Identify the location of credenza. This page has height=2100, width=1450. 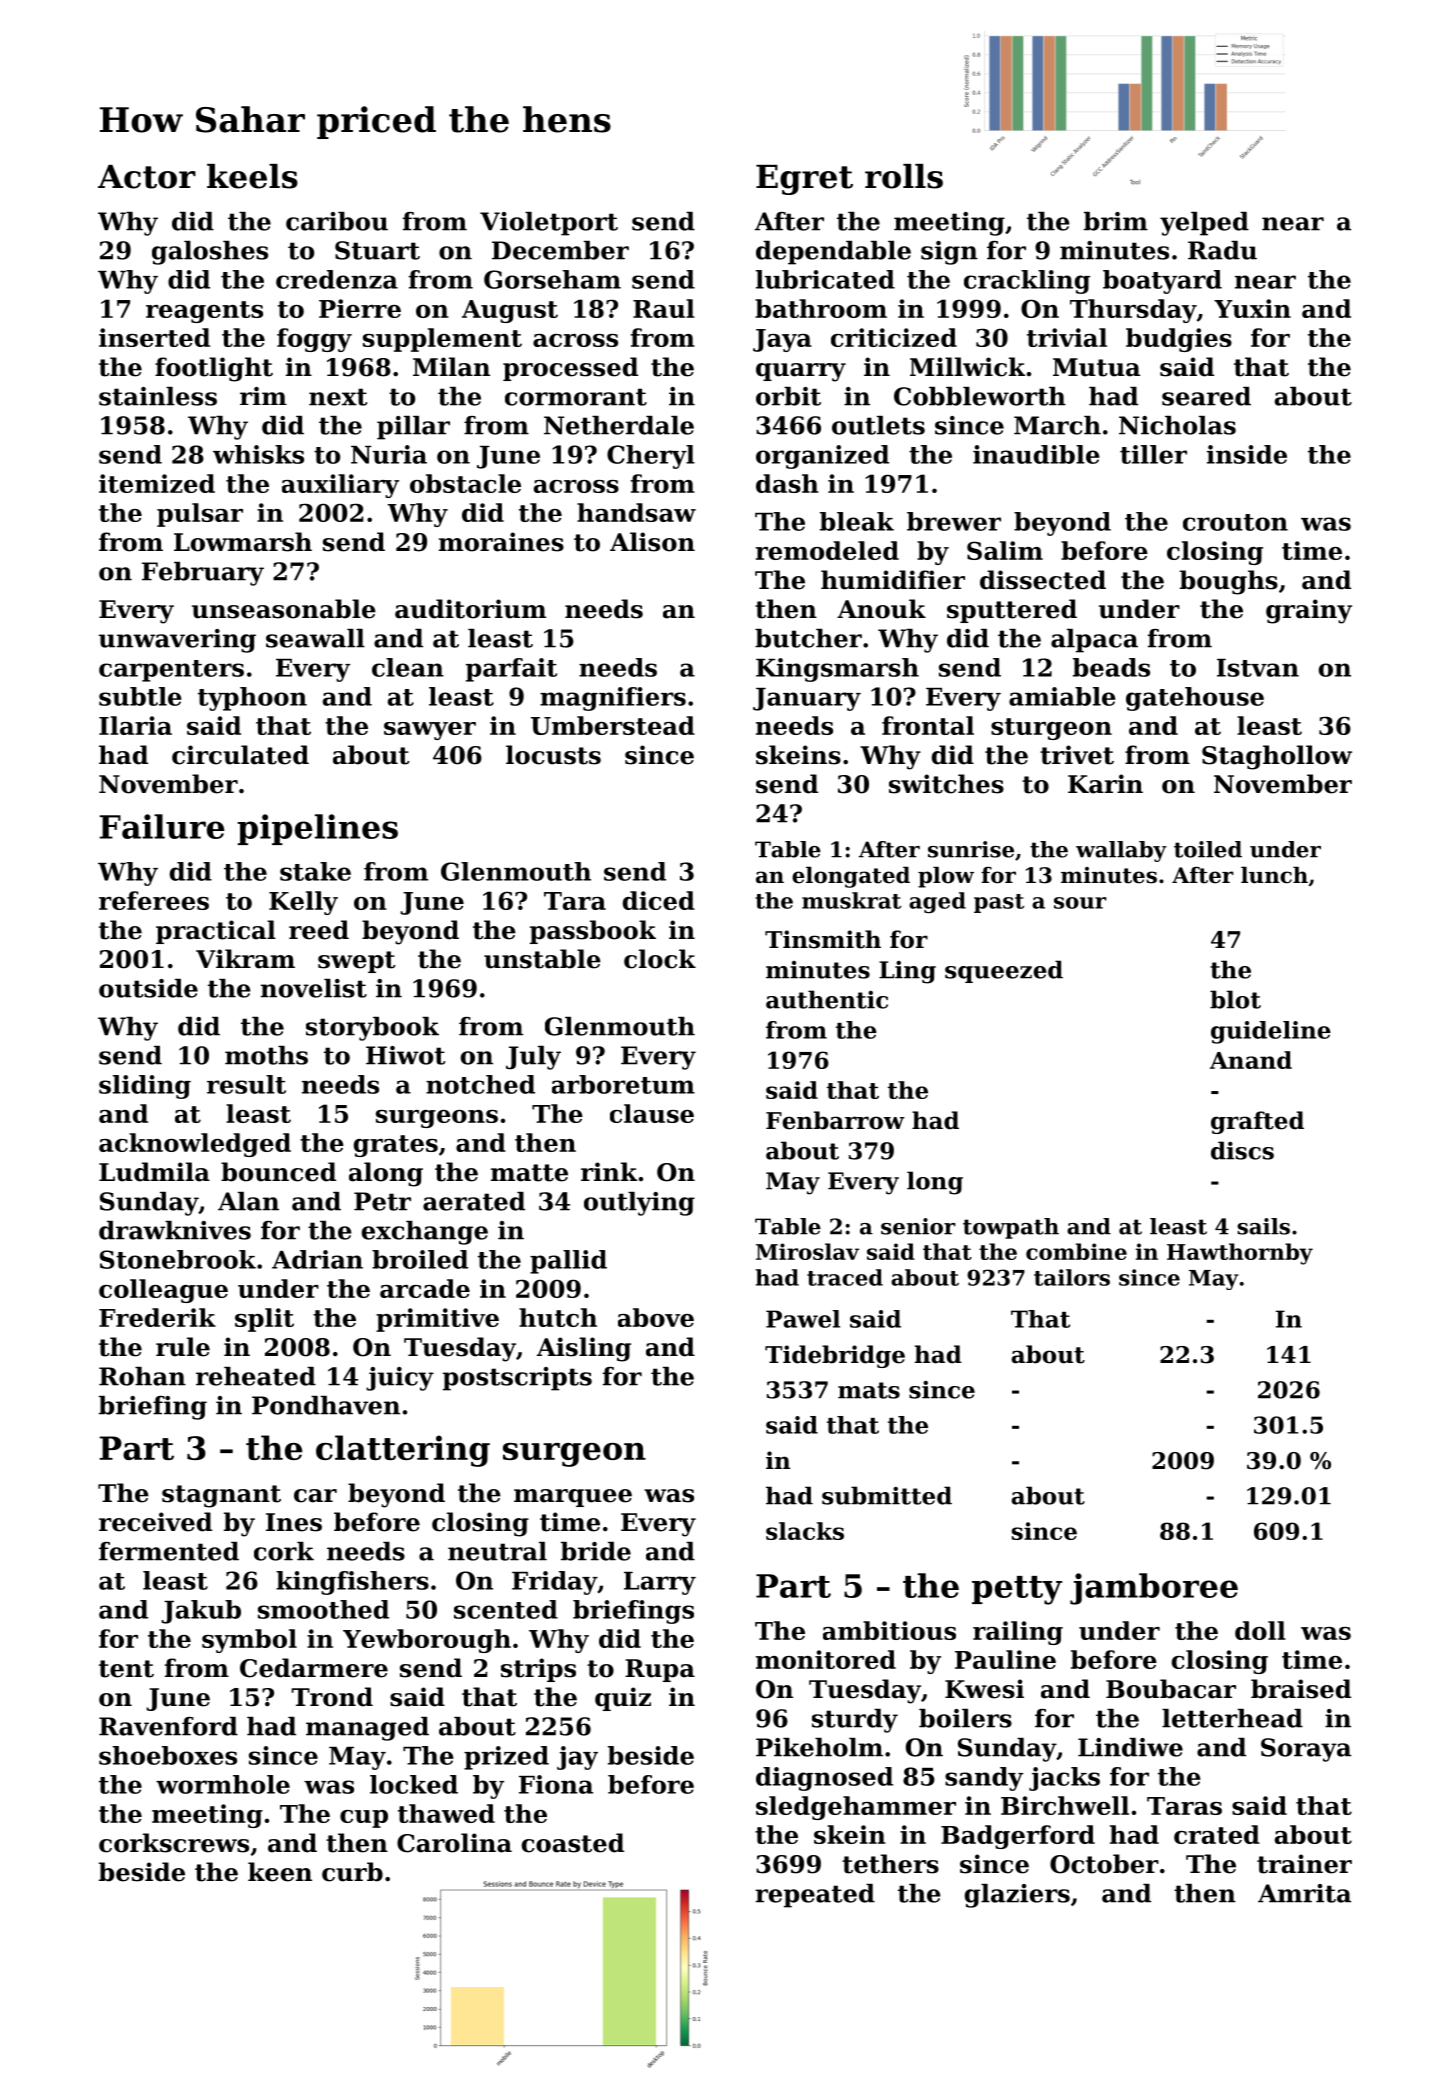
(337, 279).
